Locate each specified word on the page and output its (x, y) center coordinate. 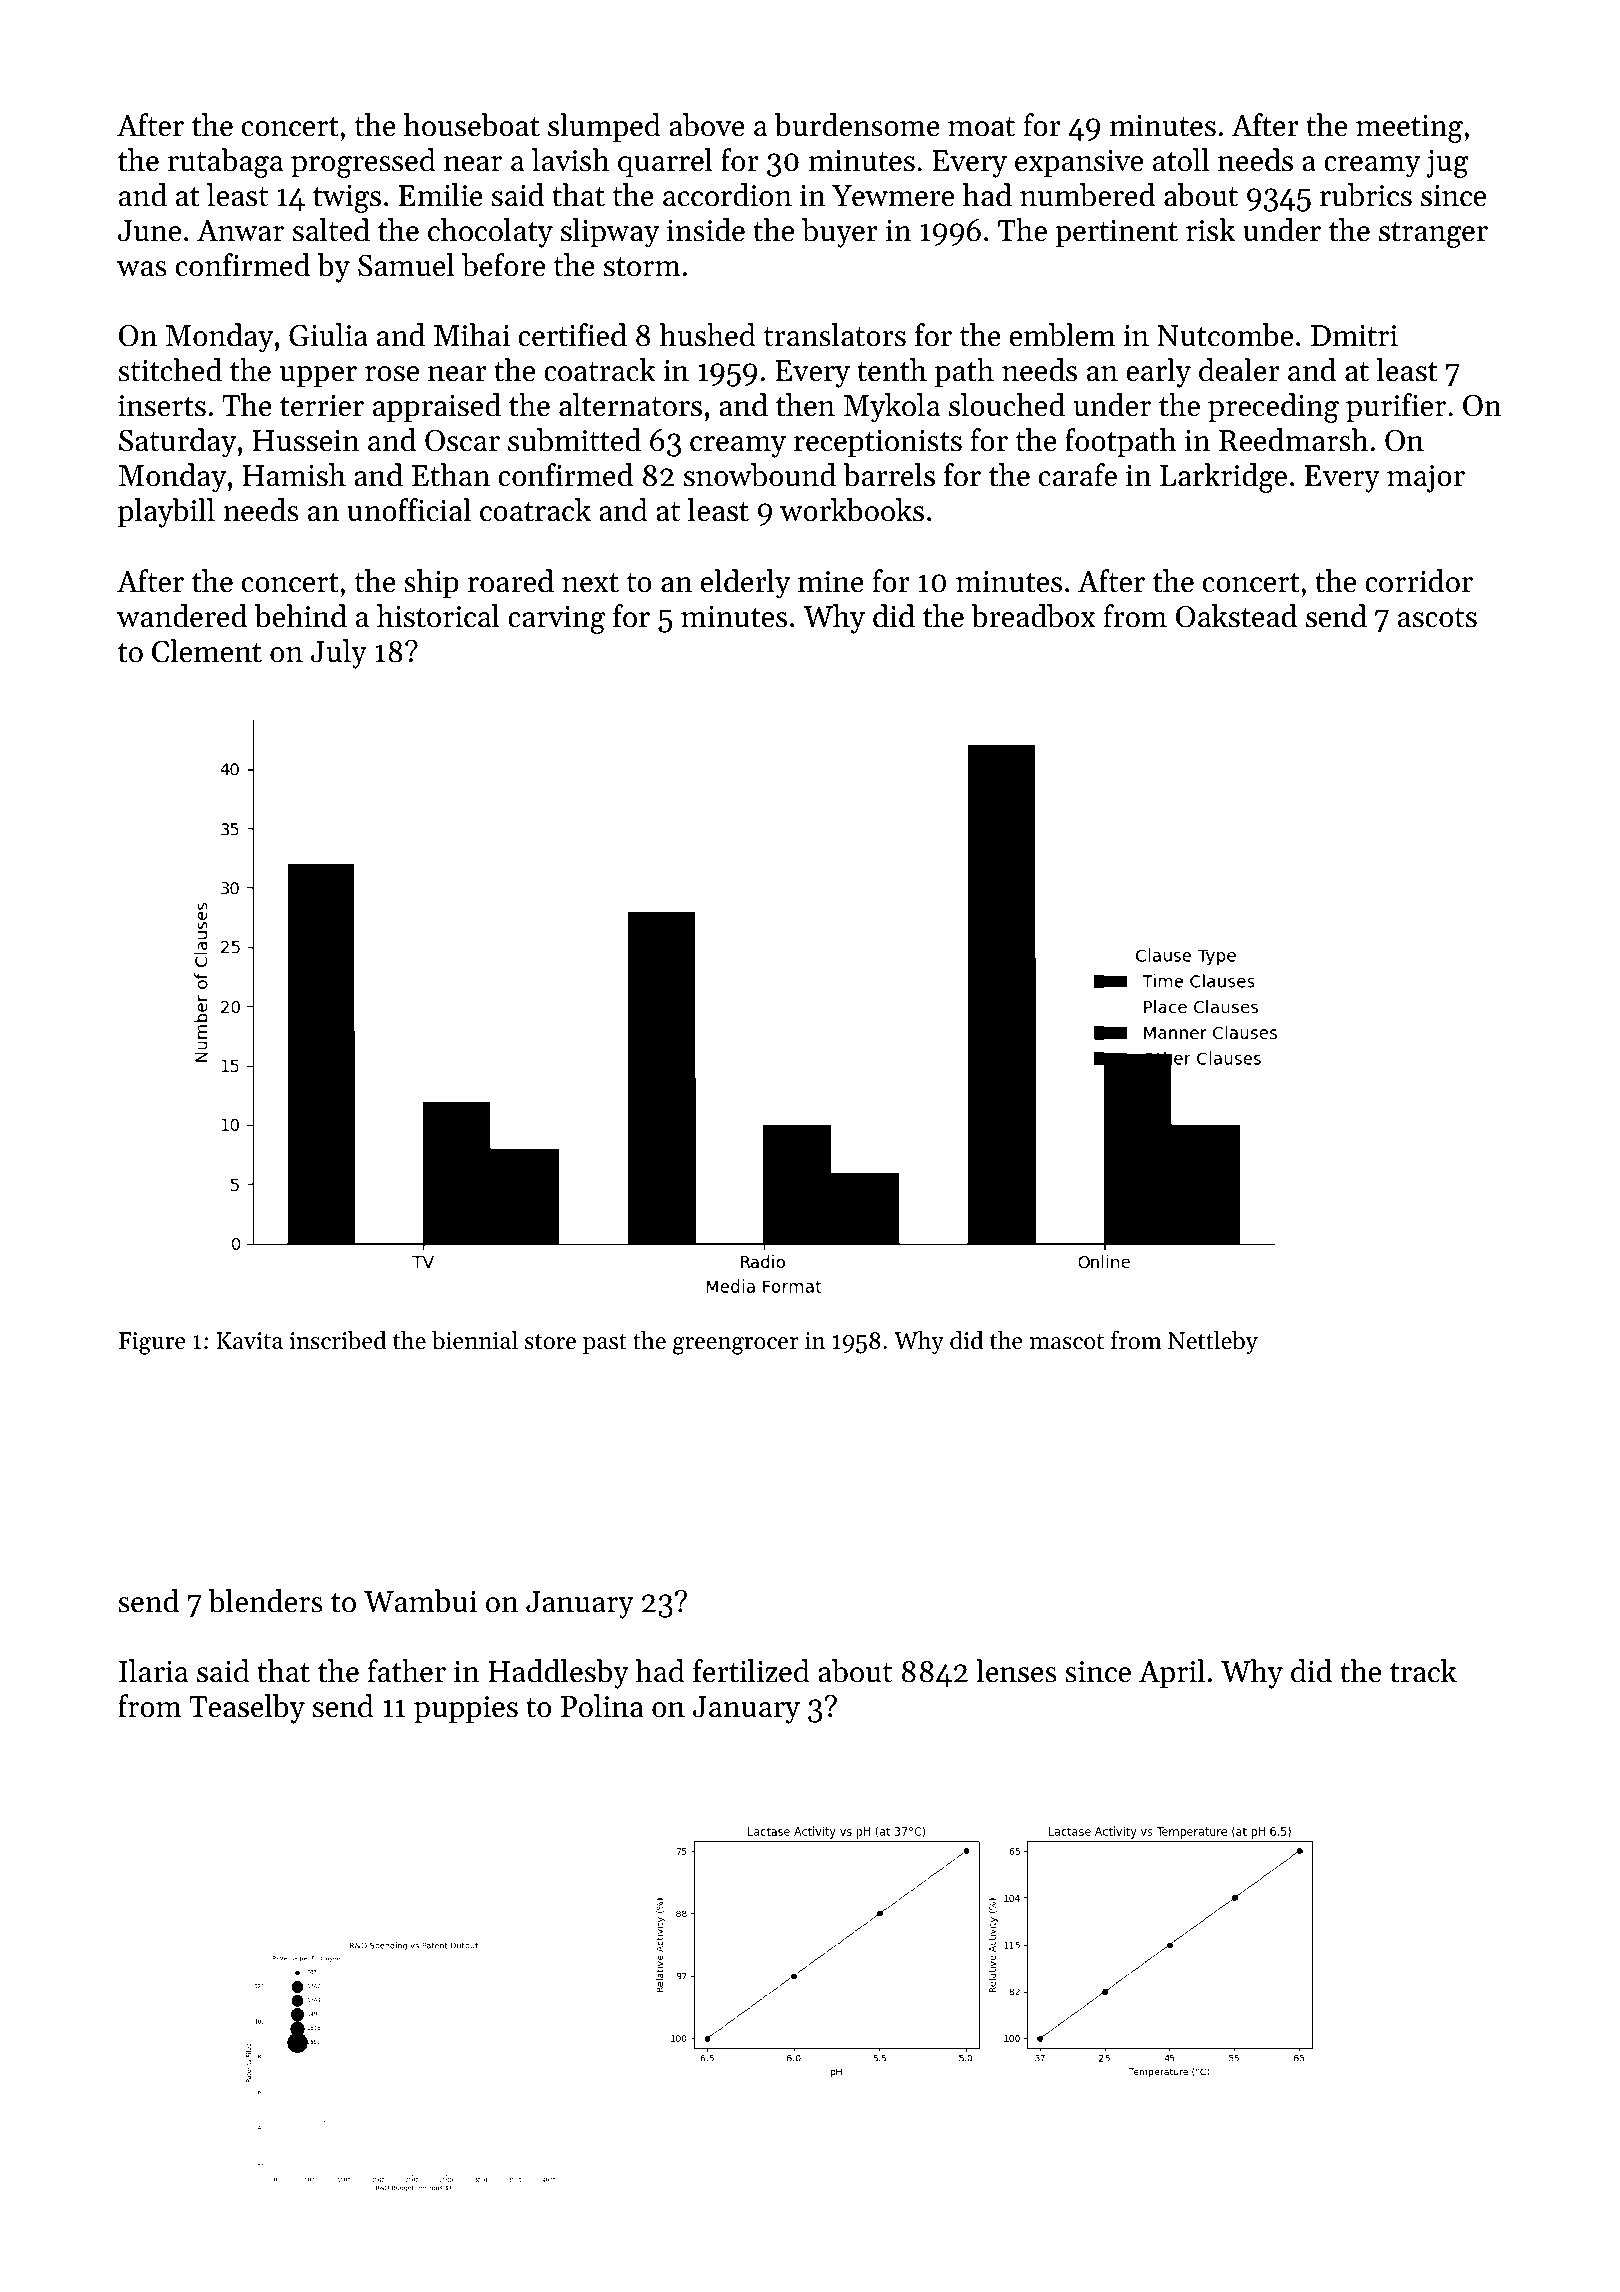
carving (556, 620)
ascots (1437, 618)
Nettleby (1213, 1342)
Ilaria (153, 1671)
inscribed (338, 1340)
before (503, 265)
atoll (1181, 160)
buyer (840, 233)
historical (438, 616)
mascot (1067, 1342)
